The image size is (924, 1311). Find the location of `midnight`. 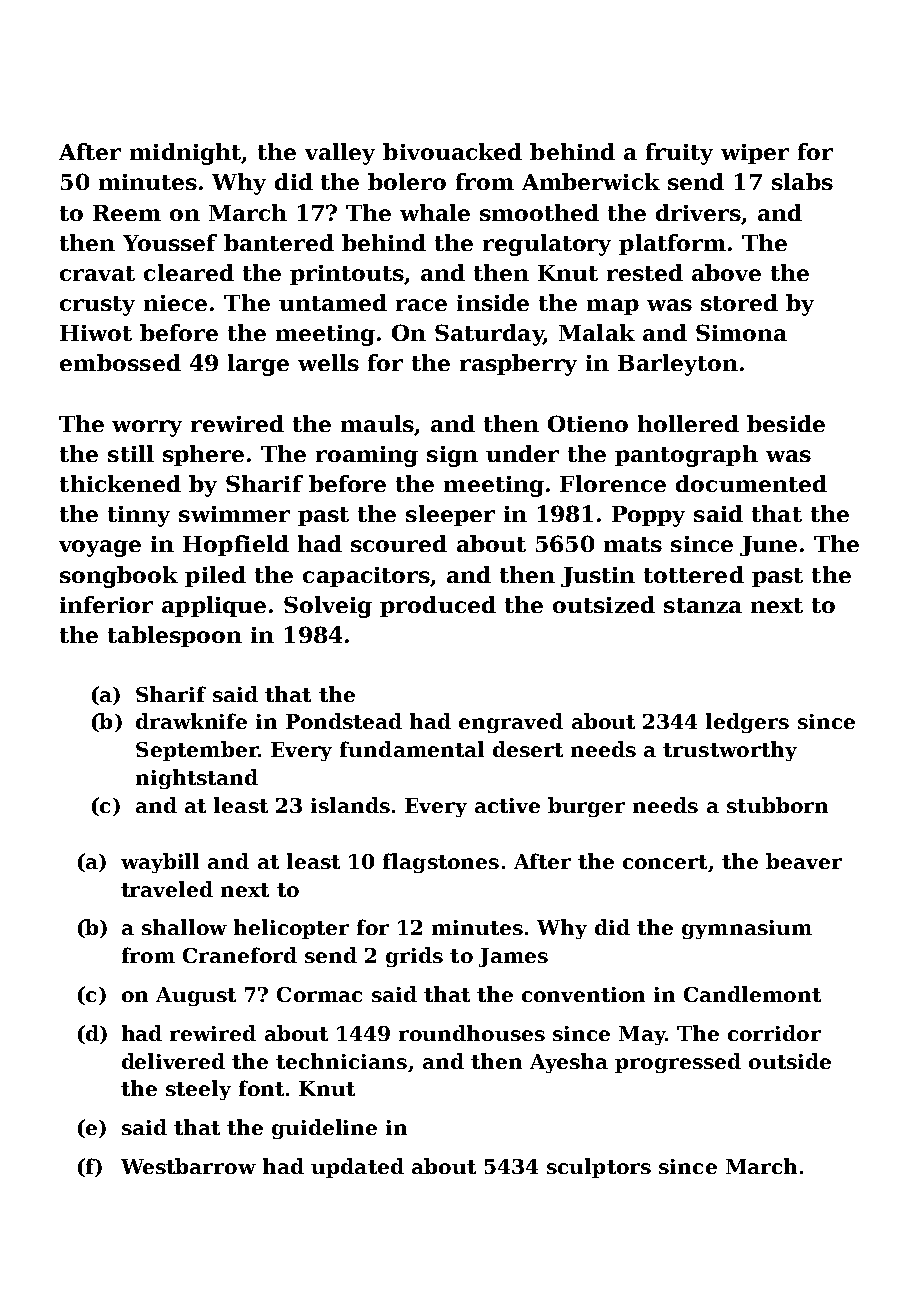

midnight is located at coordinates (186, 154).
